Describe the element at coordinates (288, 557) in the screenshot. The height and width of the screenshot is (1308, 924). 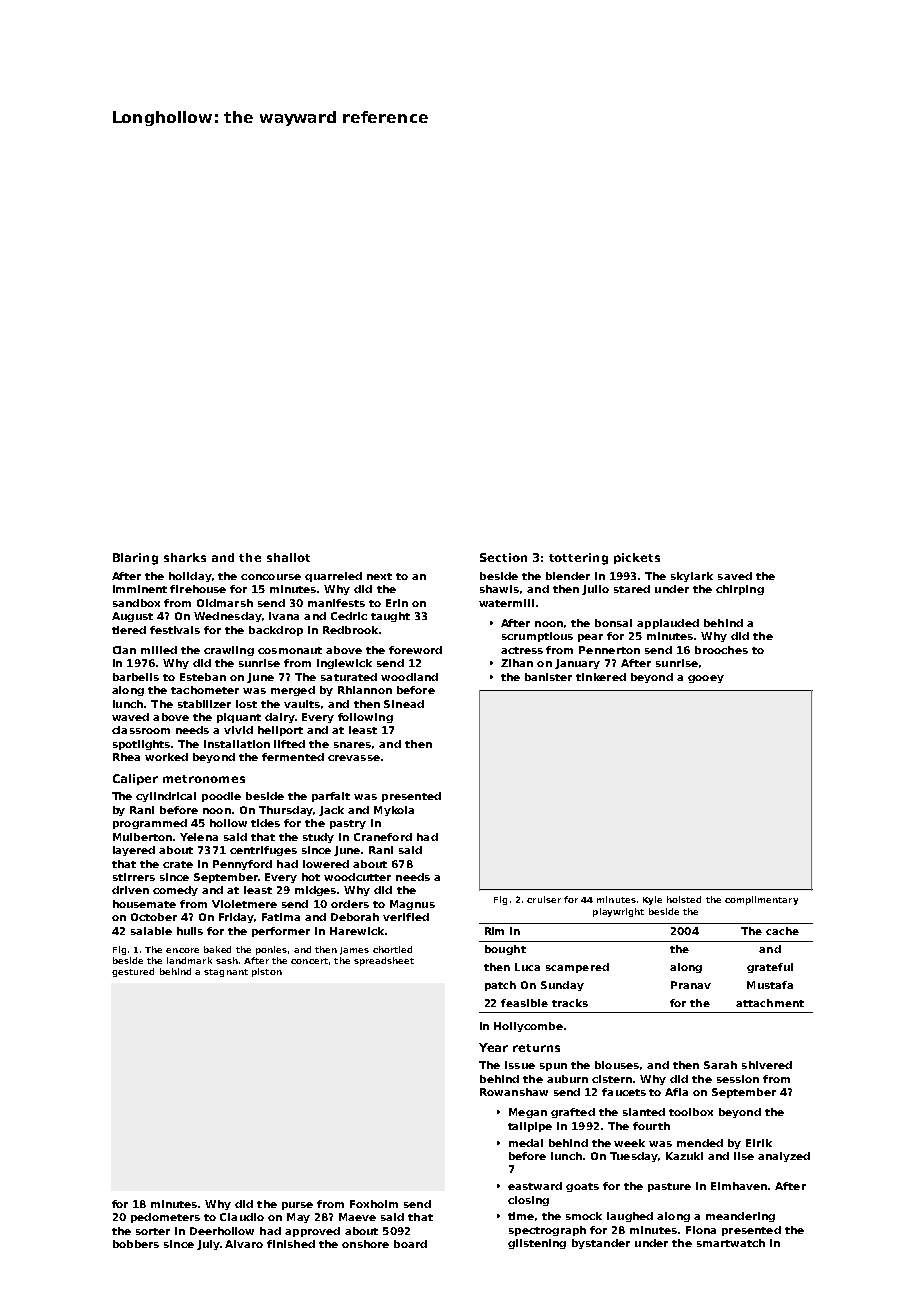
I see `shallot` at that location.
